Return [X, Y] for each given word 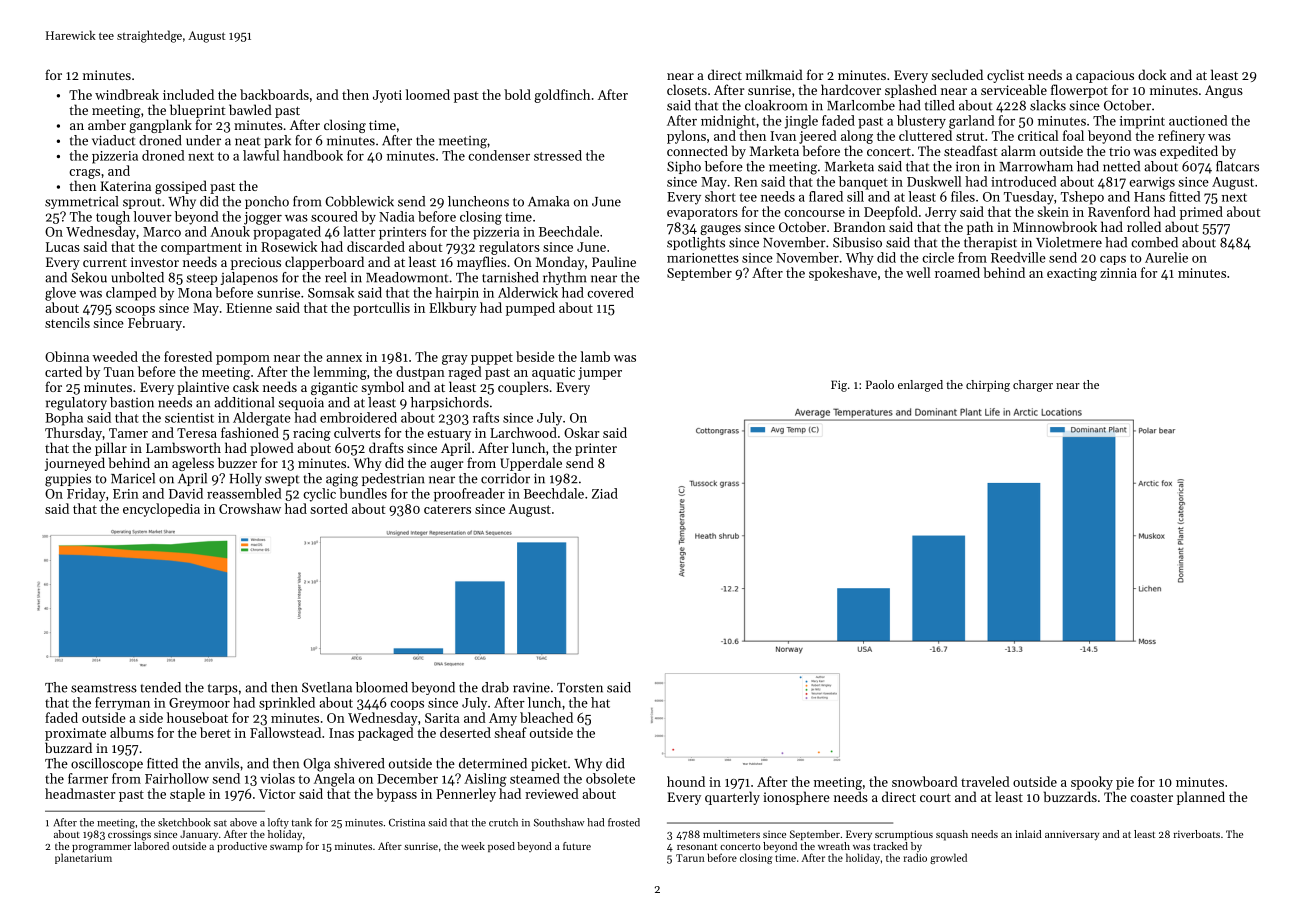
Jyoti [387, 96]
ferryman [122, 703]
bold [517, 94]
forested [188, 356]
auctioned [1198, 120]
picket [549, 764]
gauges [720, 230]
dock [1152, 74]
